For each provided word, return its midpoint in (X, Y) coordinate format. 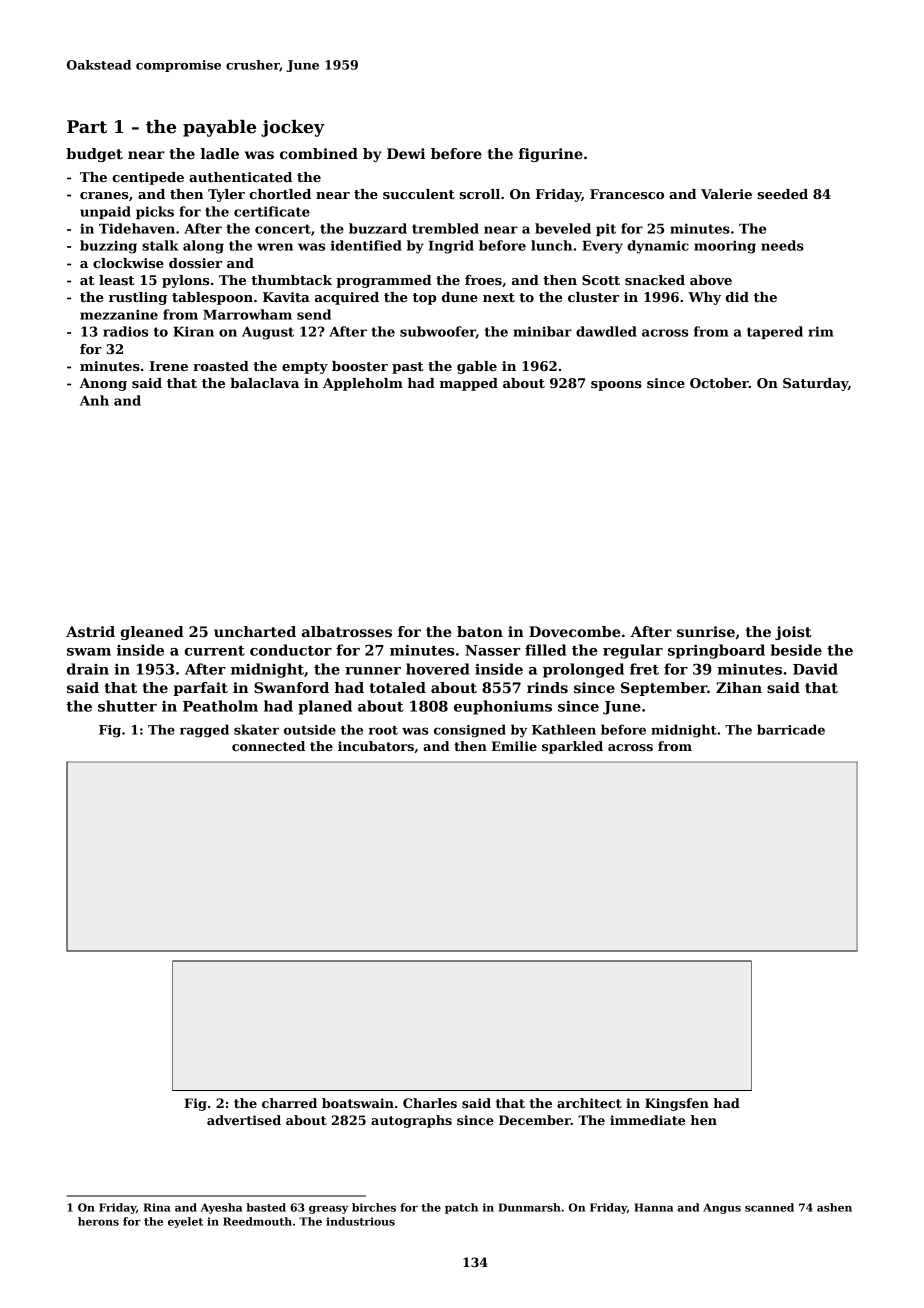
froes (483, 280)
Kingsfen (677, 1104)
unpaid (105, 212)
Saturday (815, 384)
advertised (244, 1120)
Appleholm (363, 384)
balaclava (264, 383)
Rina (157, 1207)
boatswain (358, 1103)
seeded (783, 194)
